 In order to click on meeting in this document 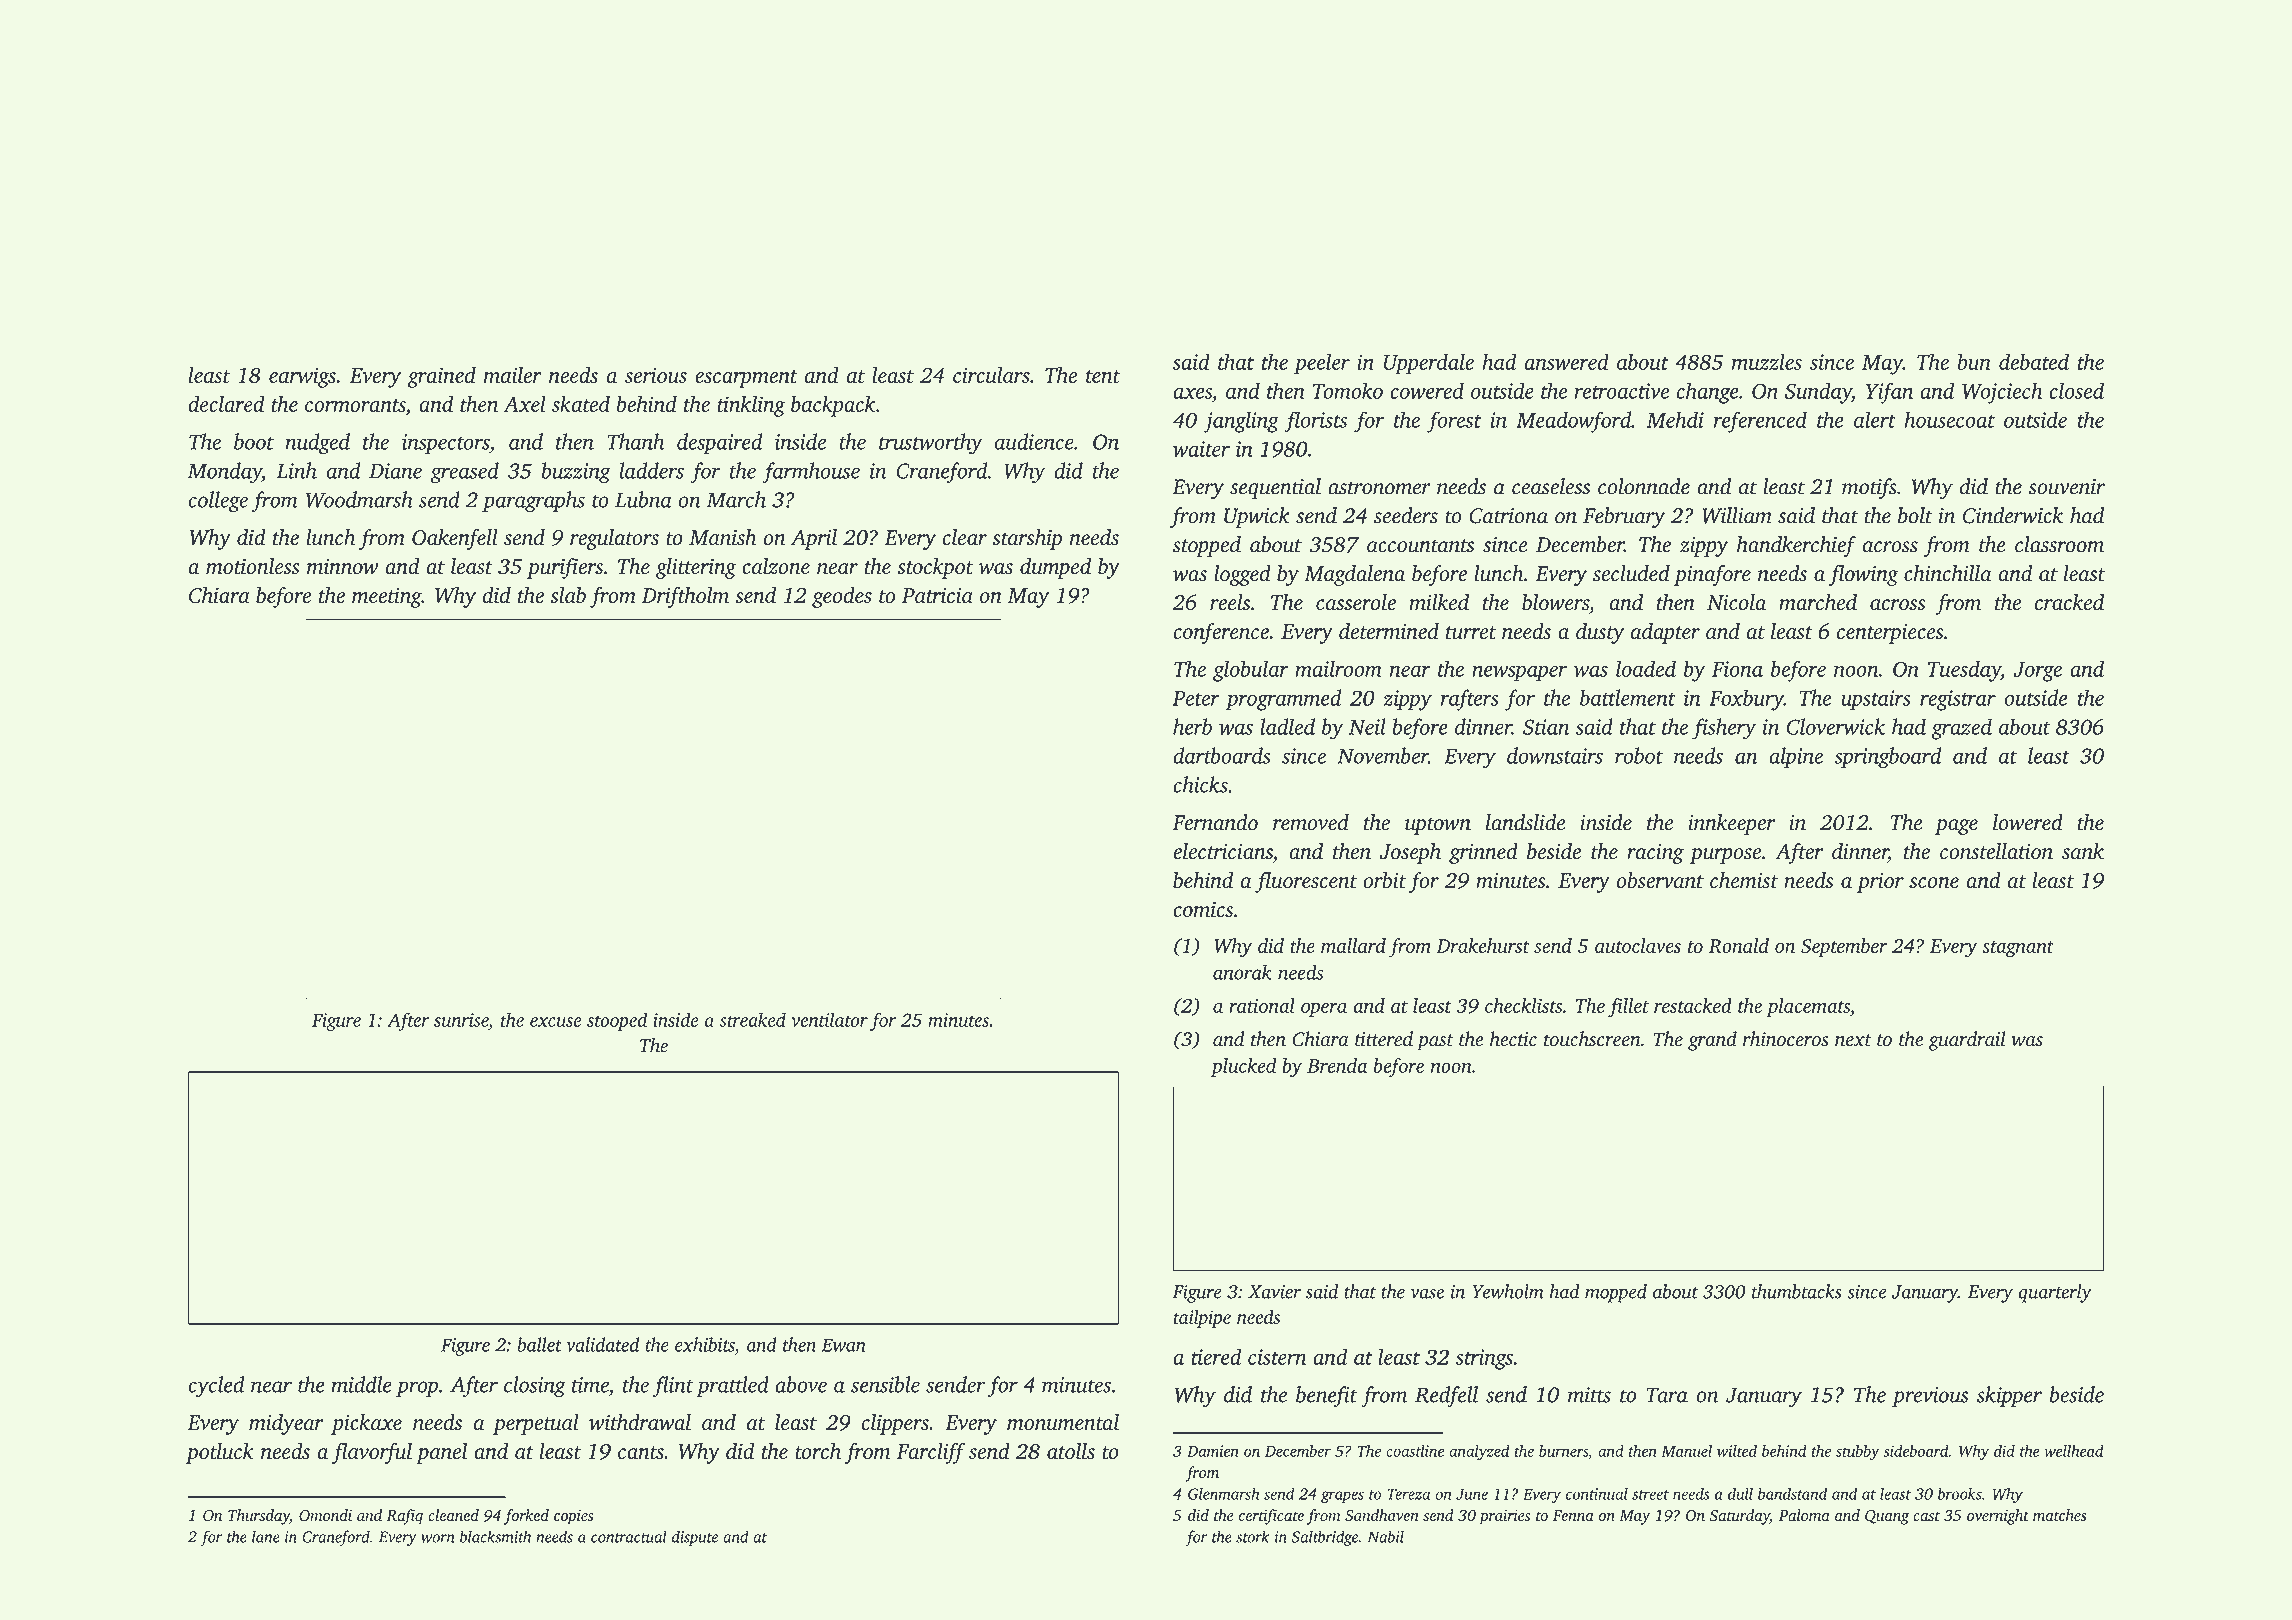, I will do `click(387, 597)`.
